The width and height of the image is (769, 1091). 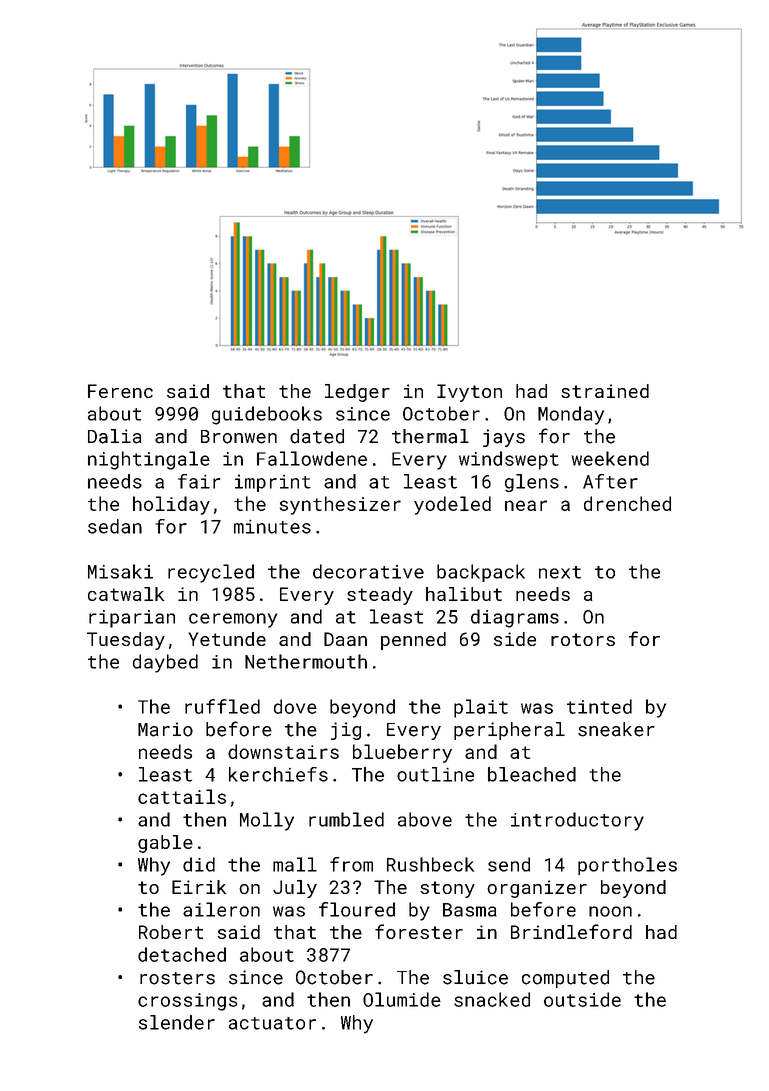 I want to click on rosters, so click(x=177, y=978).
